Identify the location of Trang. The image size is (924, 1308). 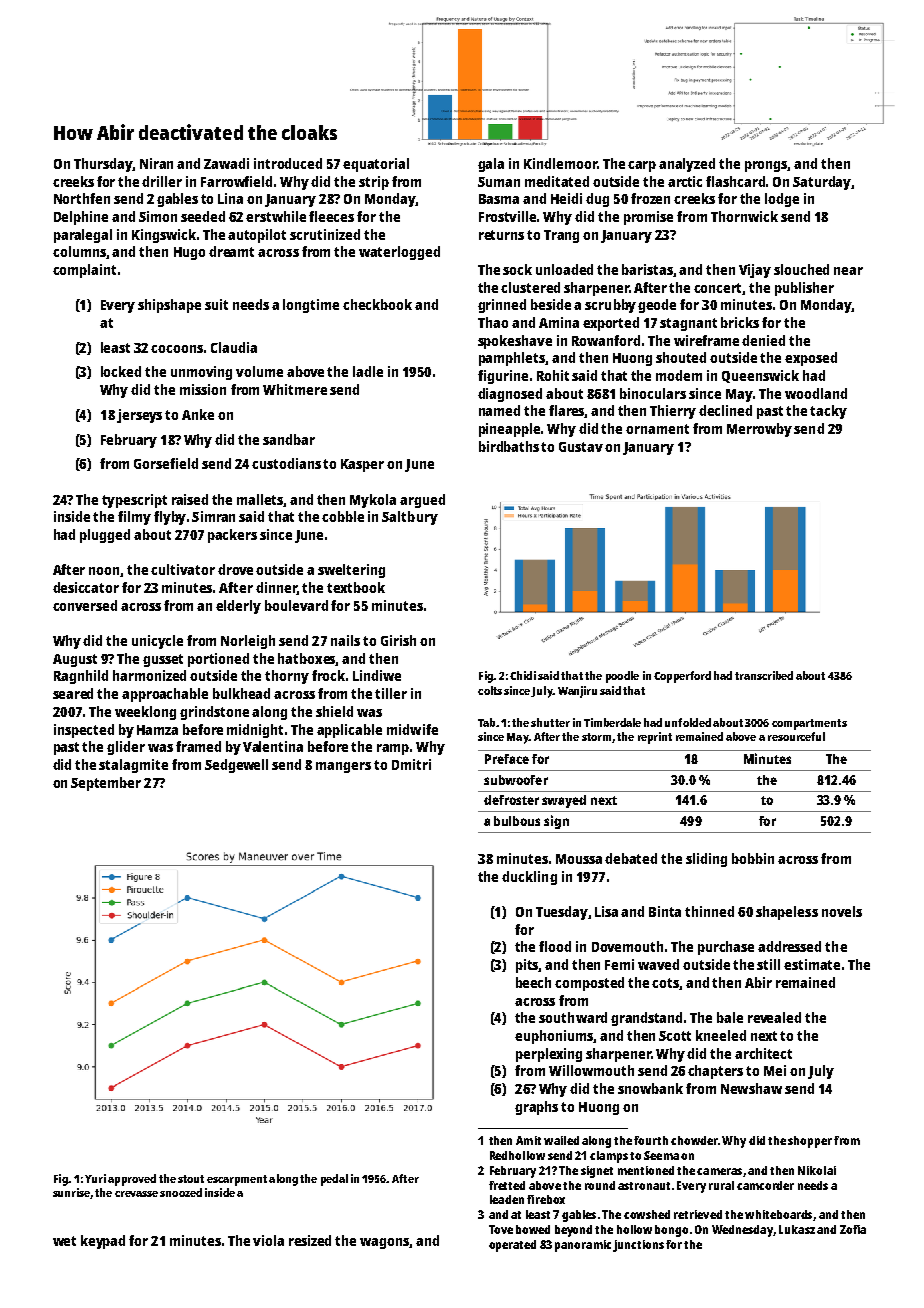
(561, 236).
